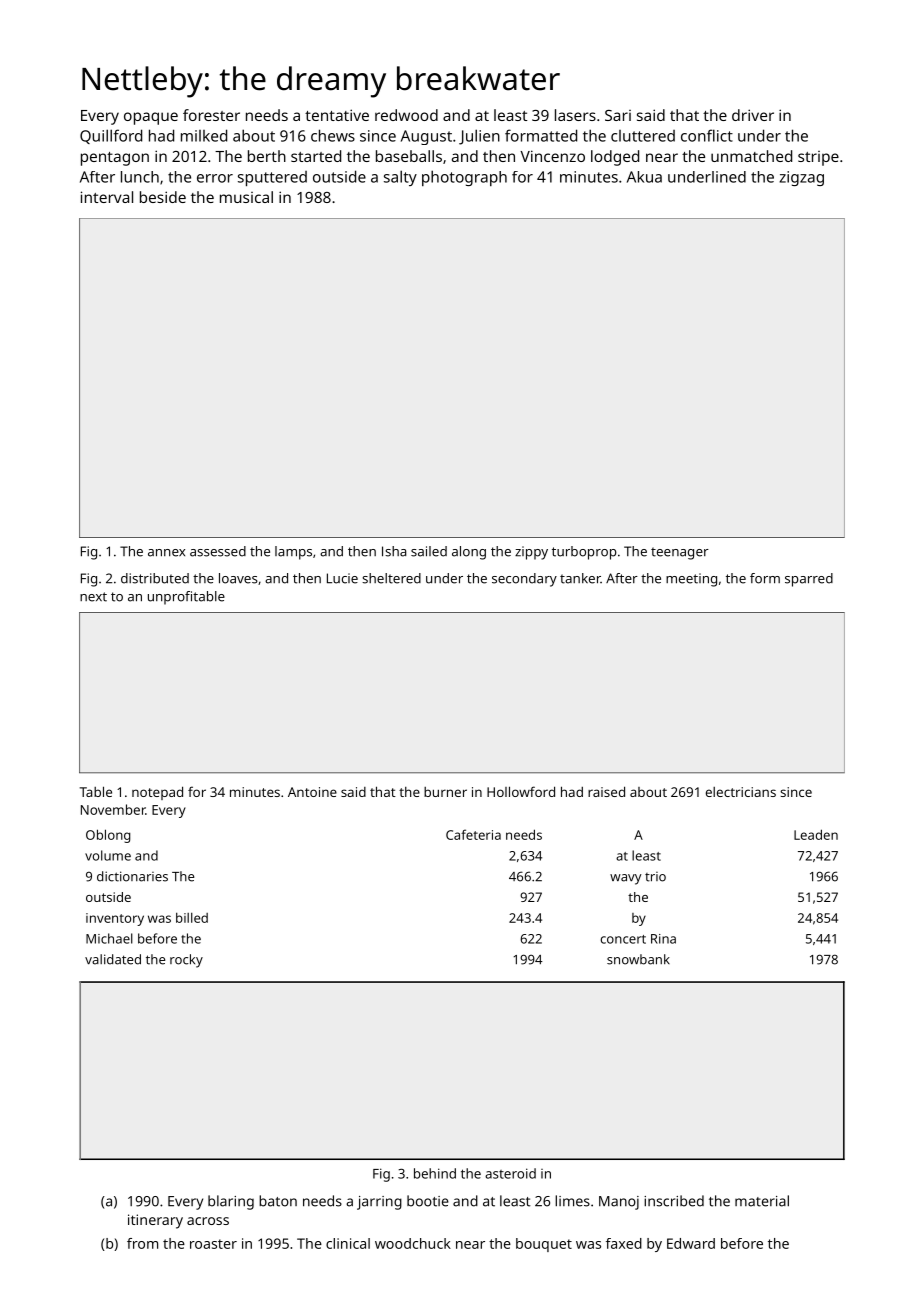 This document has height=1308, width=924. I want to click on turboprop, so click(584, 553).
